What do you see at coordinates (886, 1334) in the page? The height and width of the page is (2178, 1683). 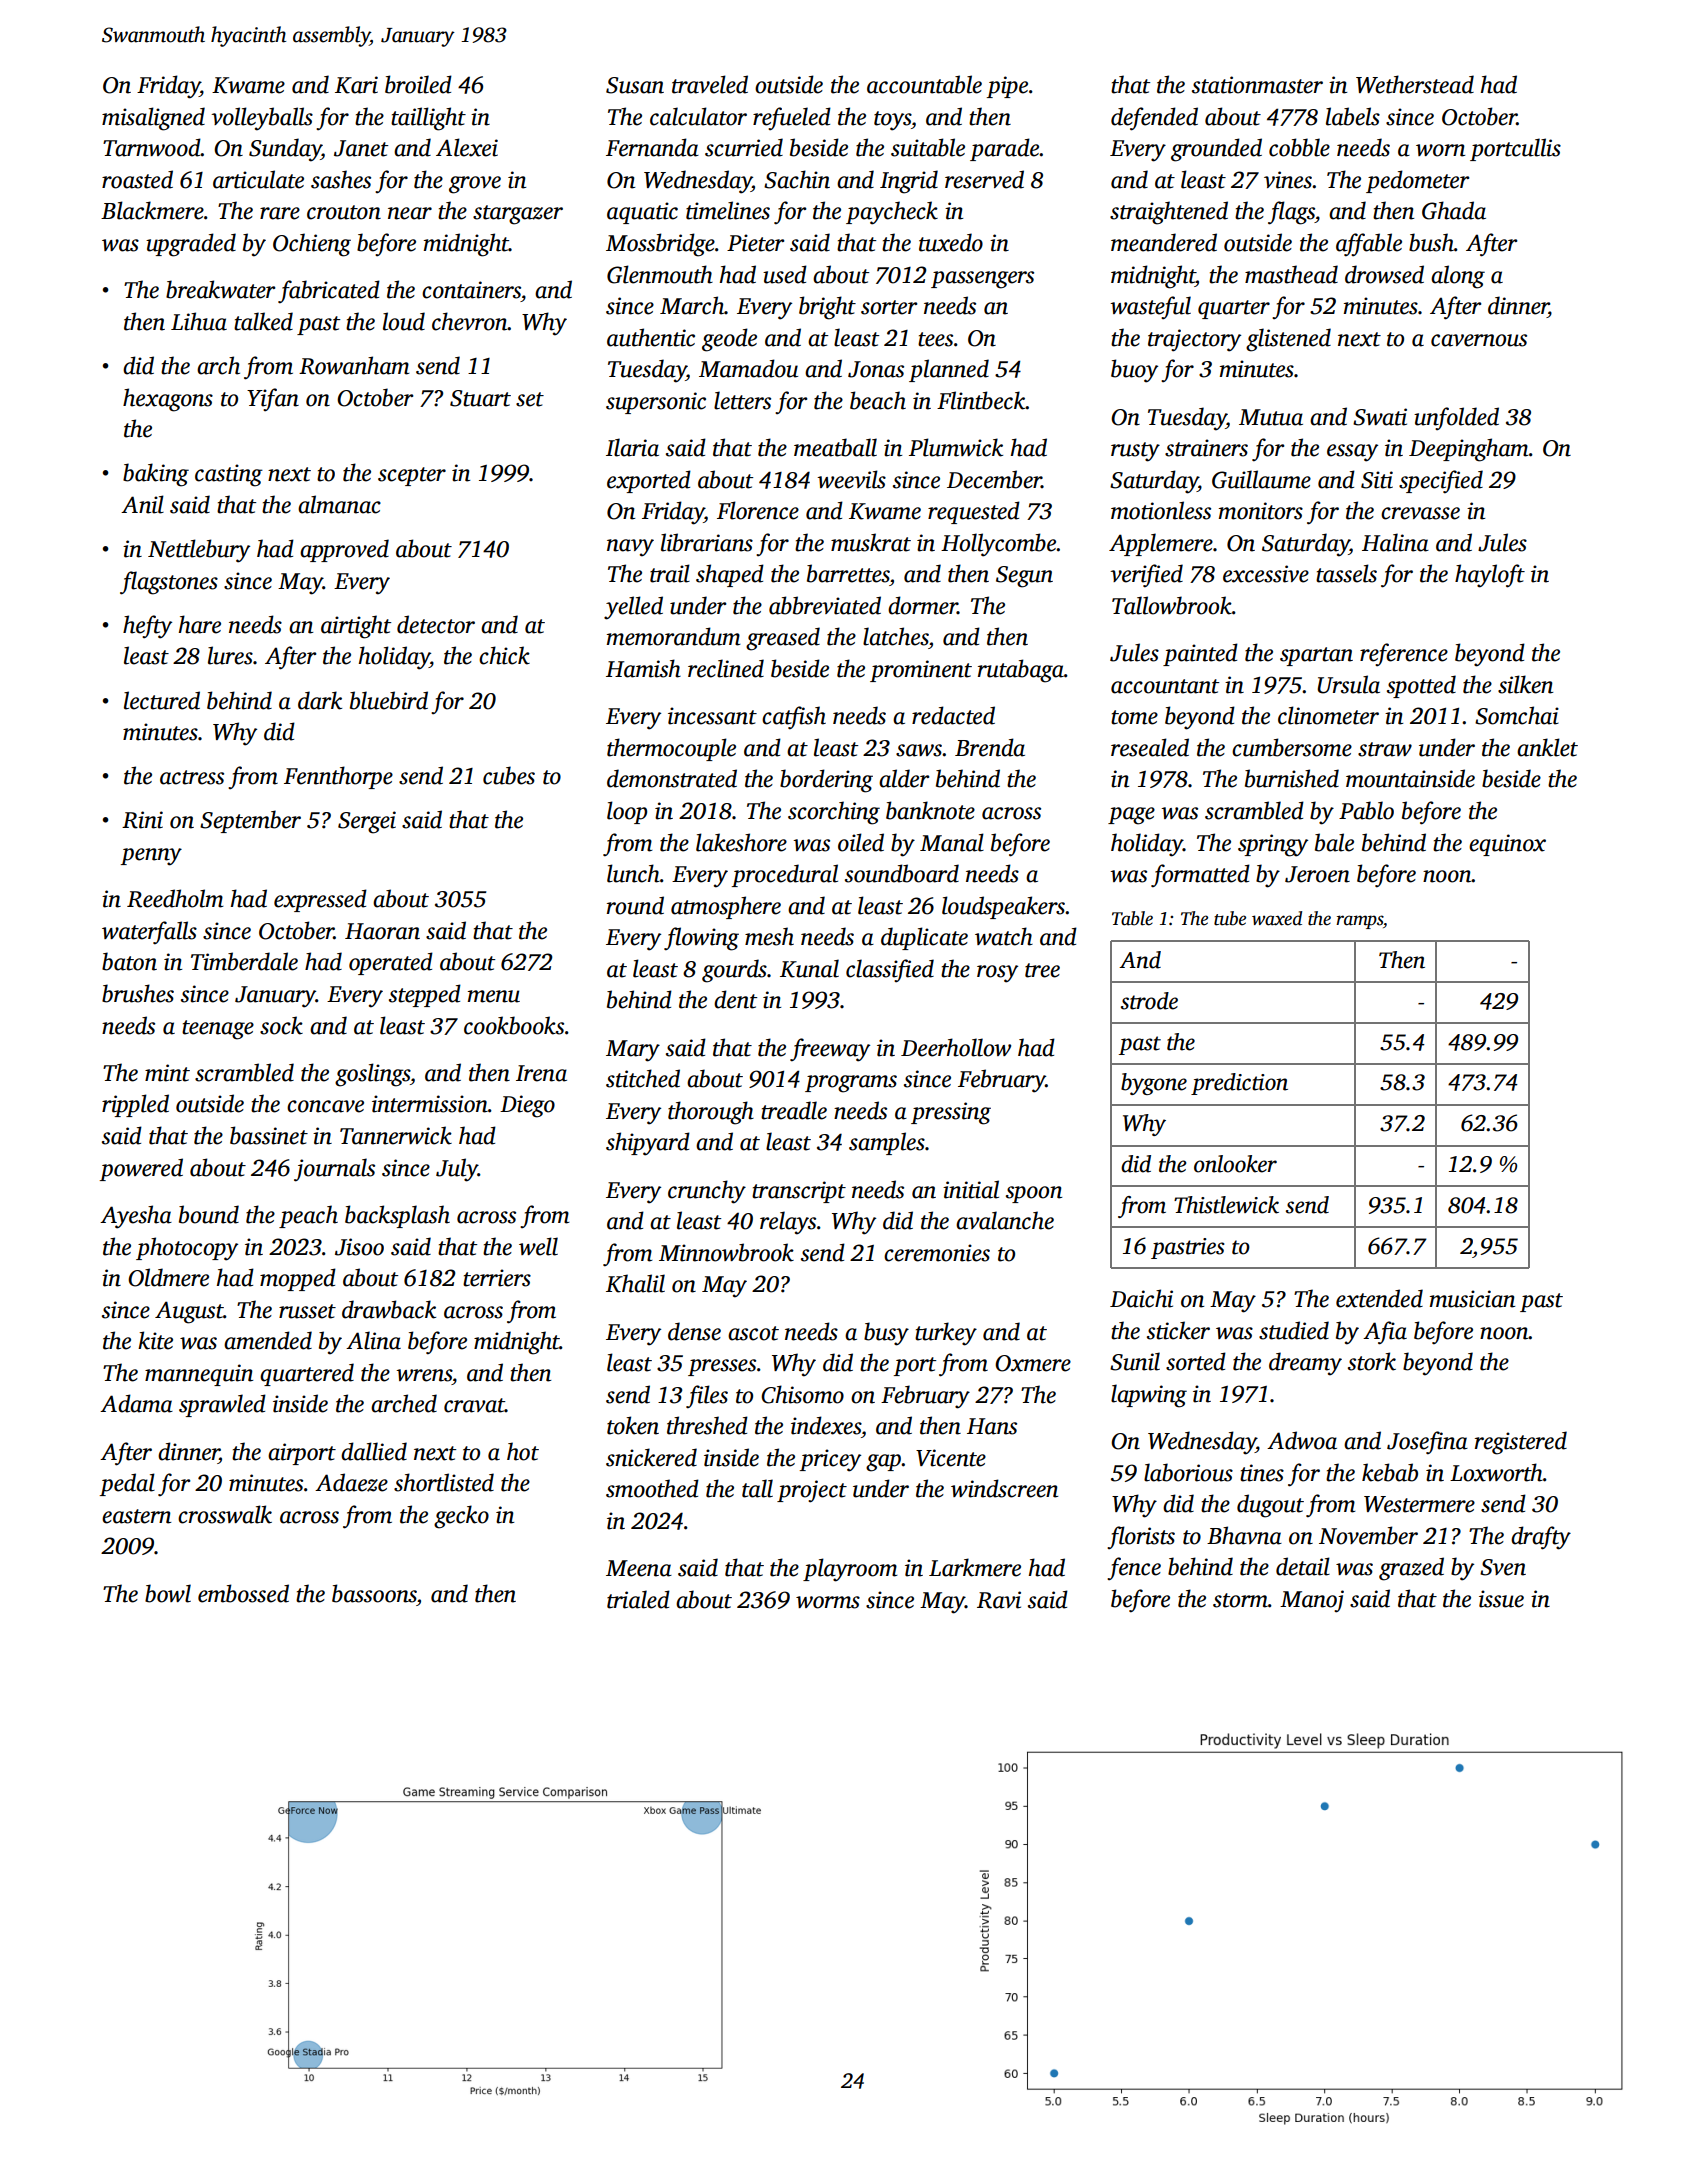 I see `busy` at bounding box center [886, 1334].
